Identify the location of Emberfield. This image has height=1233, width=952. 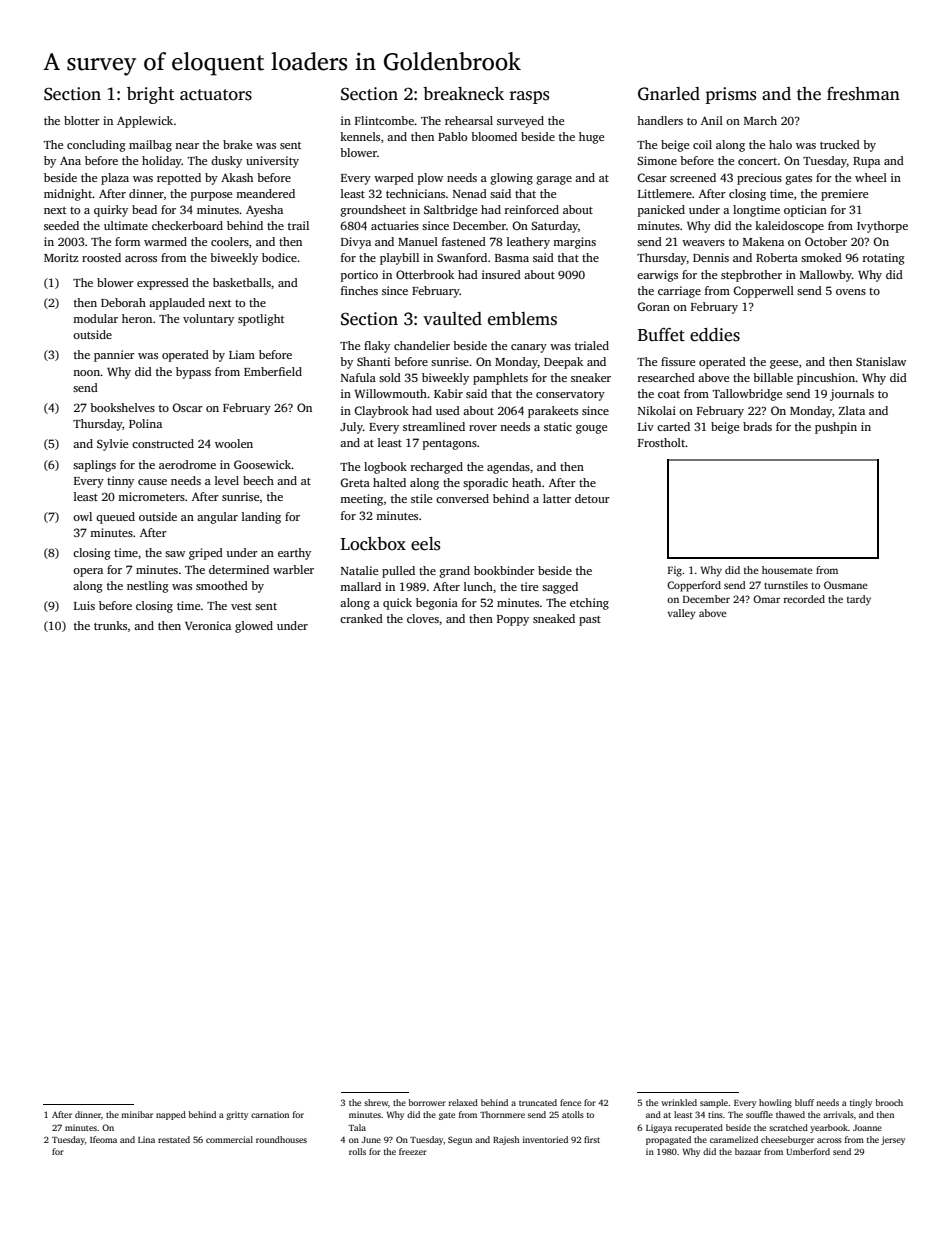
(273, 371).
